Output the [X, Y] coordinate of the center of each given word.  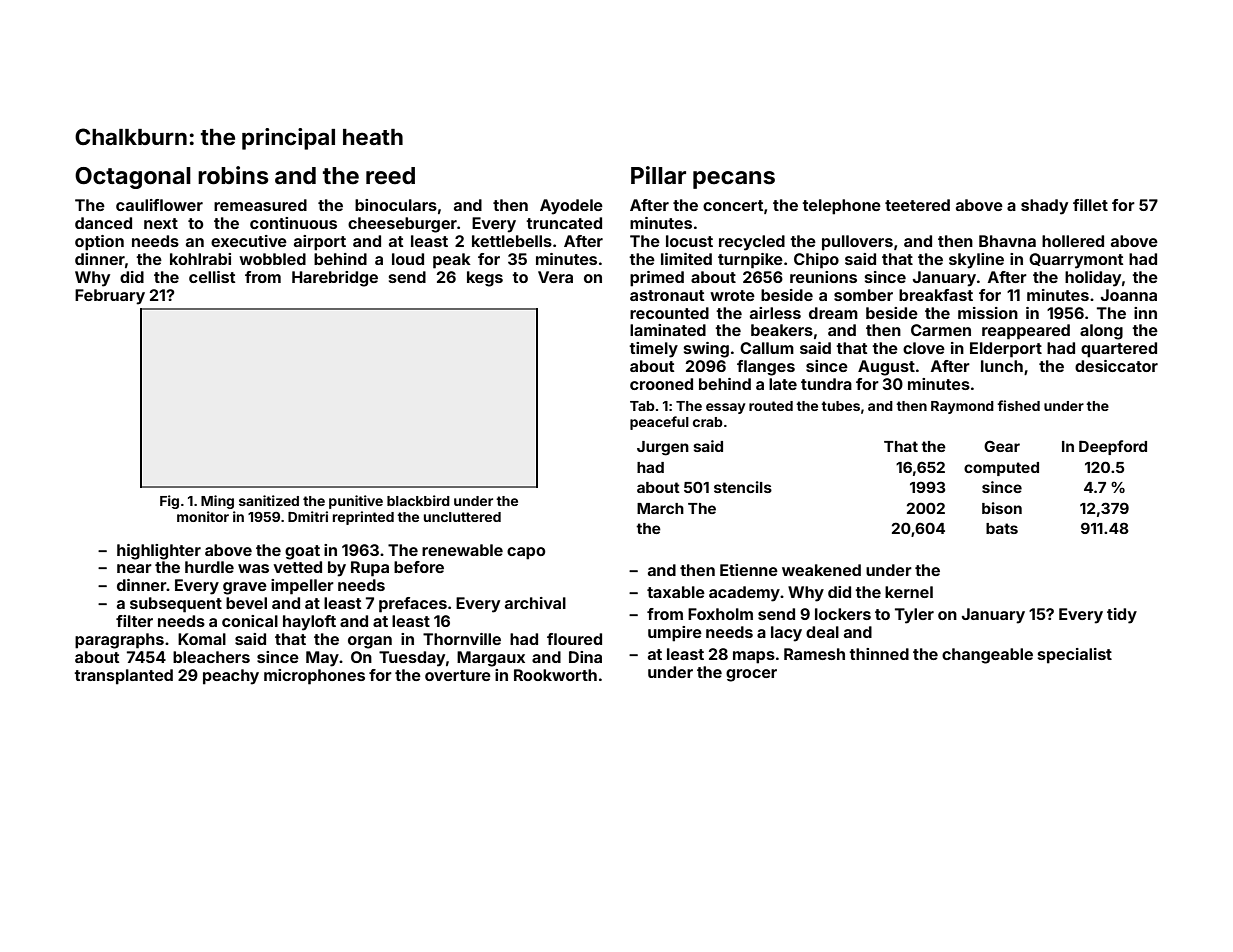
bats [1002, 528]
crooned [661, 384]
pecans [734, 180]
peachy [231, 677]
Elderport [1006, 350]
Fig [169, 502]
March [660, 508]
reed [390, 176]
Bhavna [1007, 241]
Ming [217, 502]
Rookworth [555, 675]
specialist [1075, 656]
